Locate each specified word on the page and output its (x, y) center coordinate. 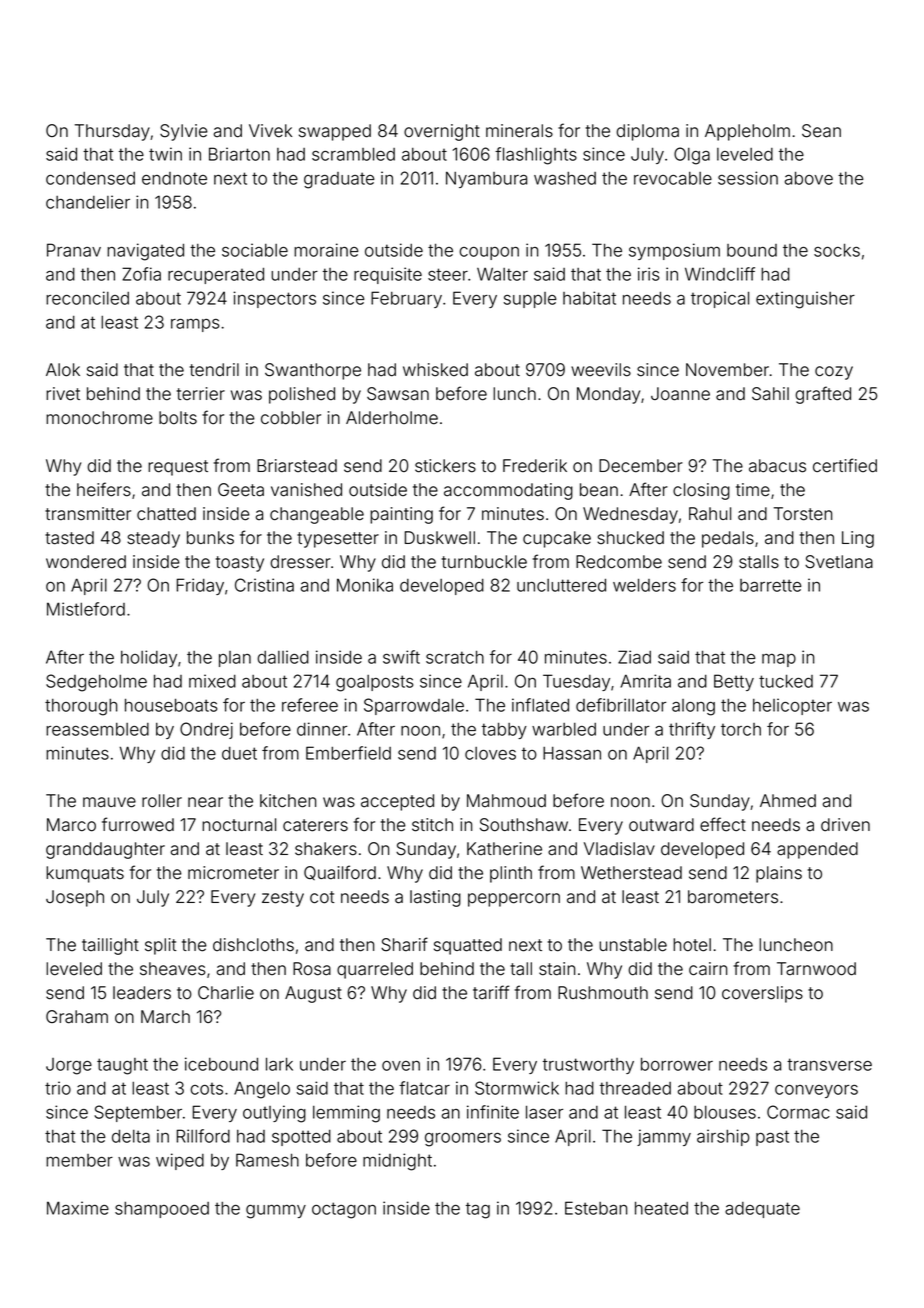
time (753, 490)
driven (845, 825)
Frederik (535, 466)
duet (239, 753)
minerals (519, 131)
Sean (821, 131)
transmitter (88, 514)
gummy (276, 1211)
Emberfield (348, 753)
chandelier (88, 202)
